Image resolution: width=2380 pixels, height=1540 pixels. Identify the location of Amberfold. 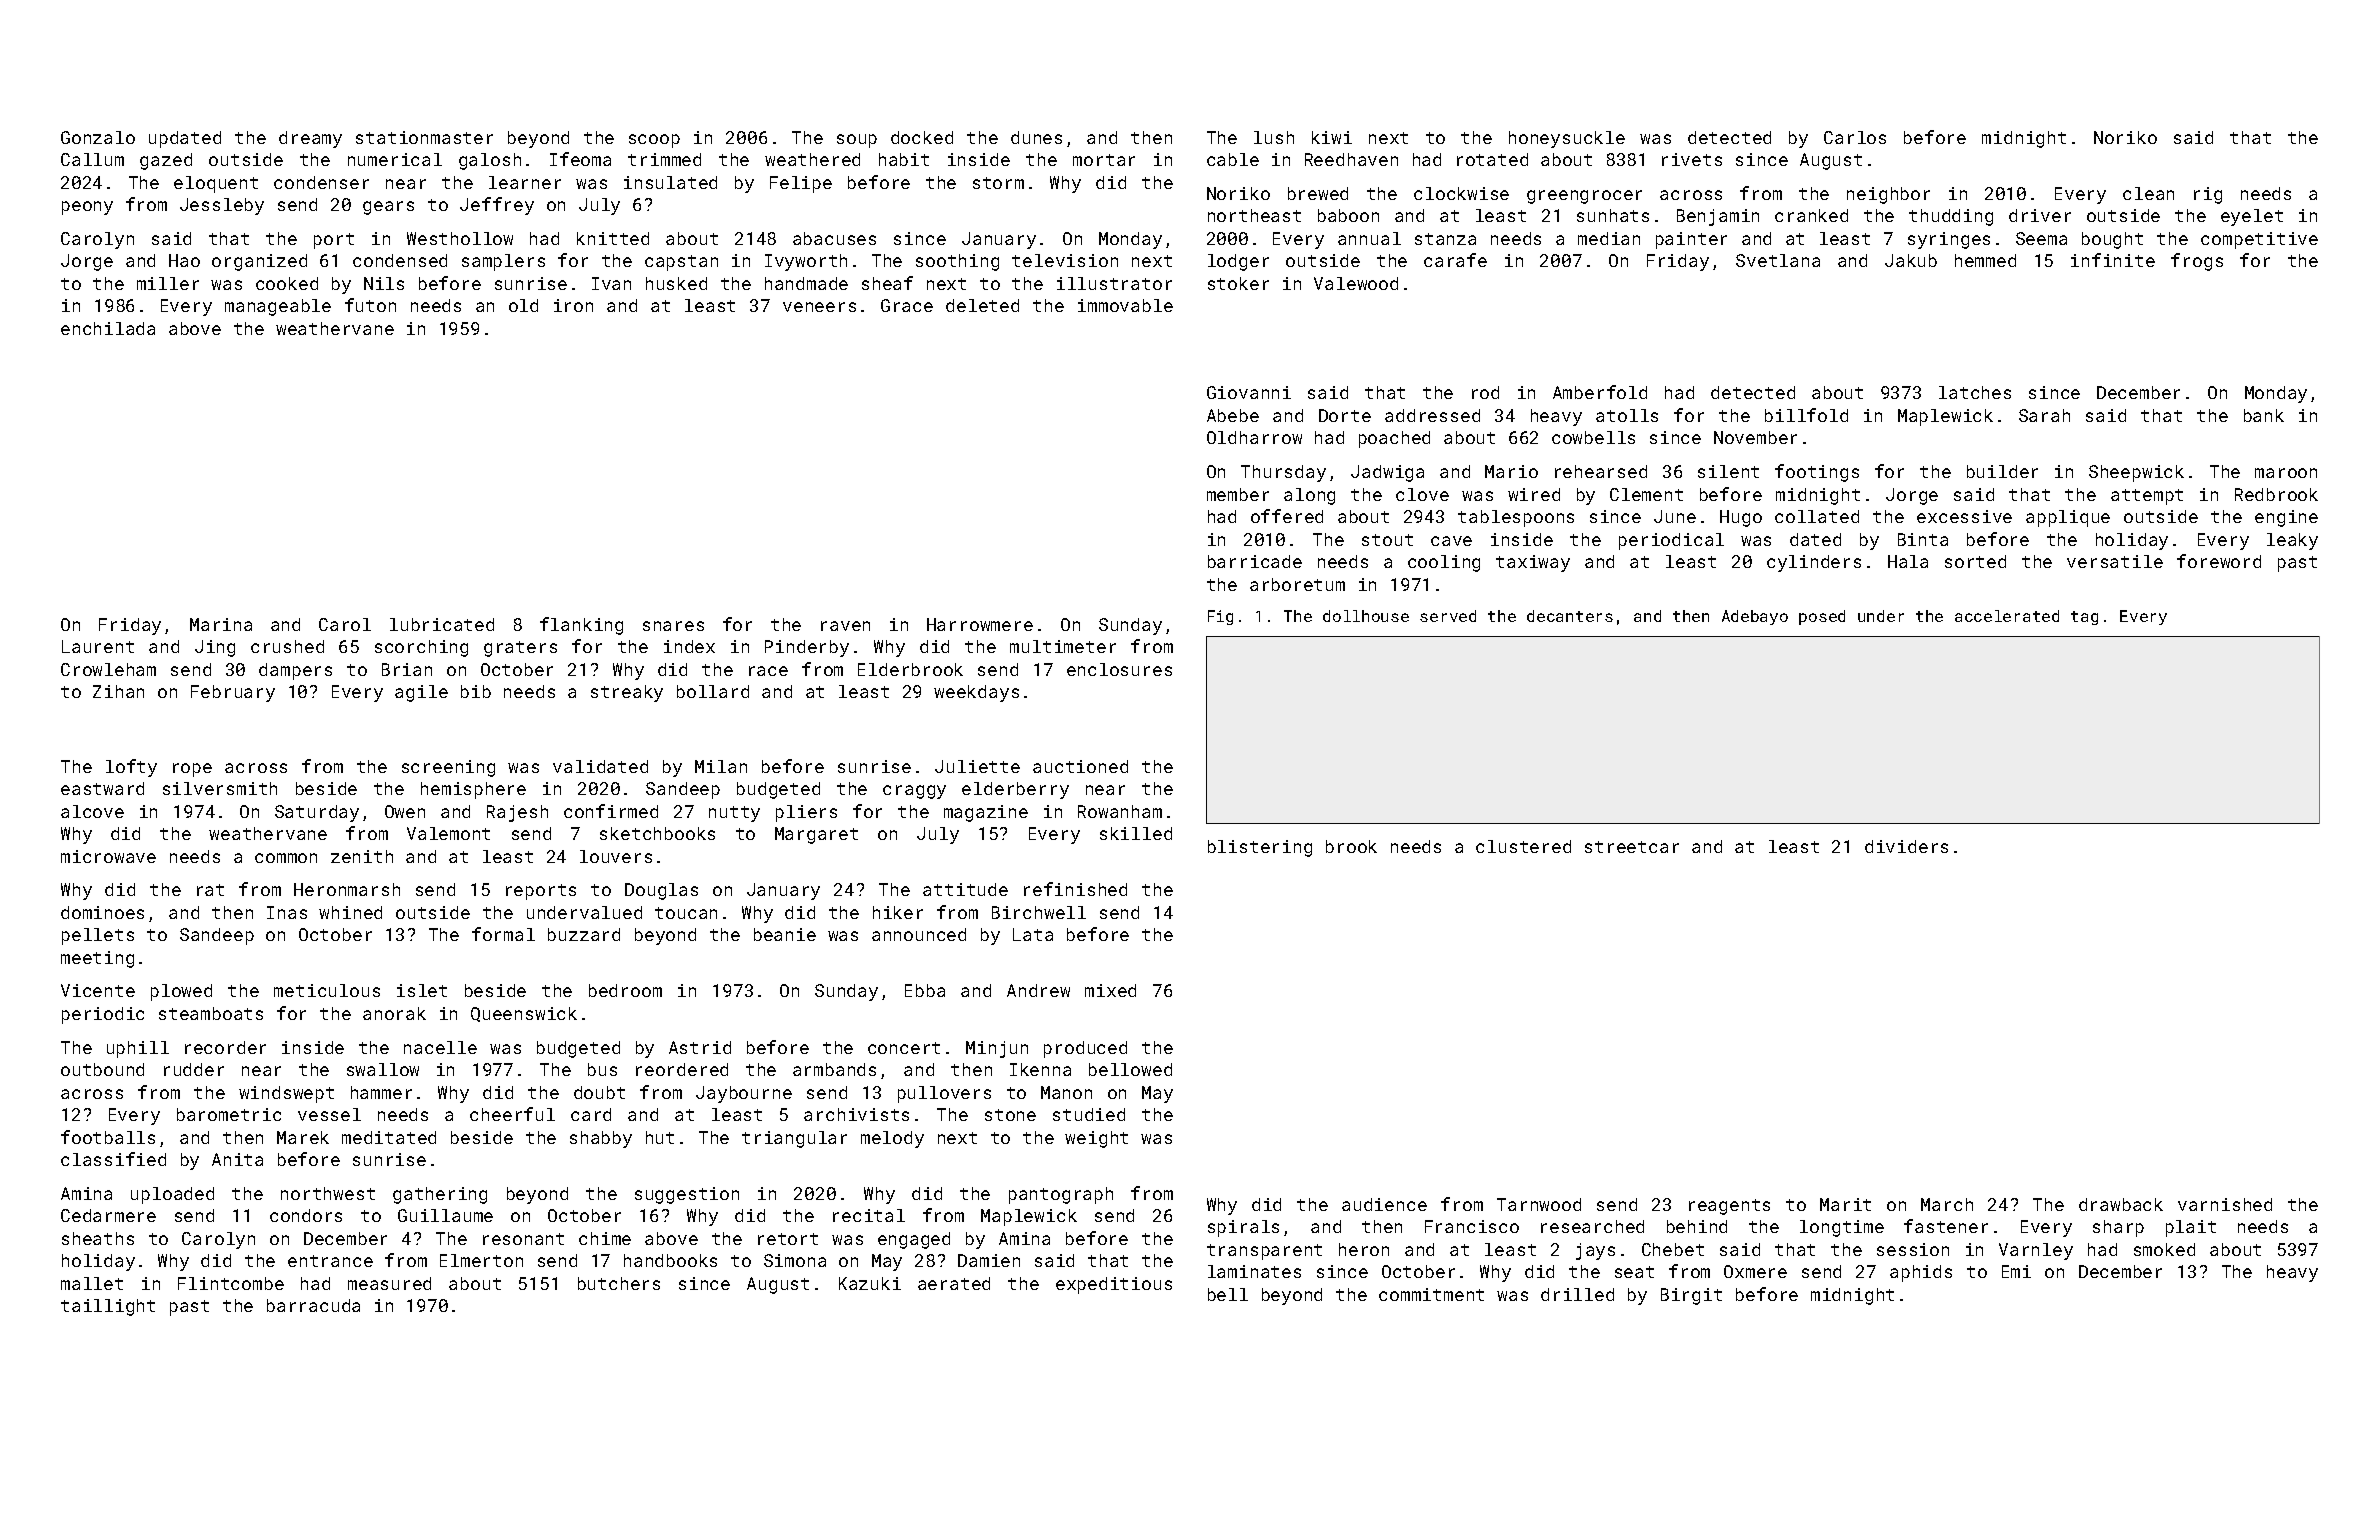
(1600, 392).
